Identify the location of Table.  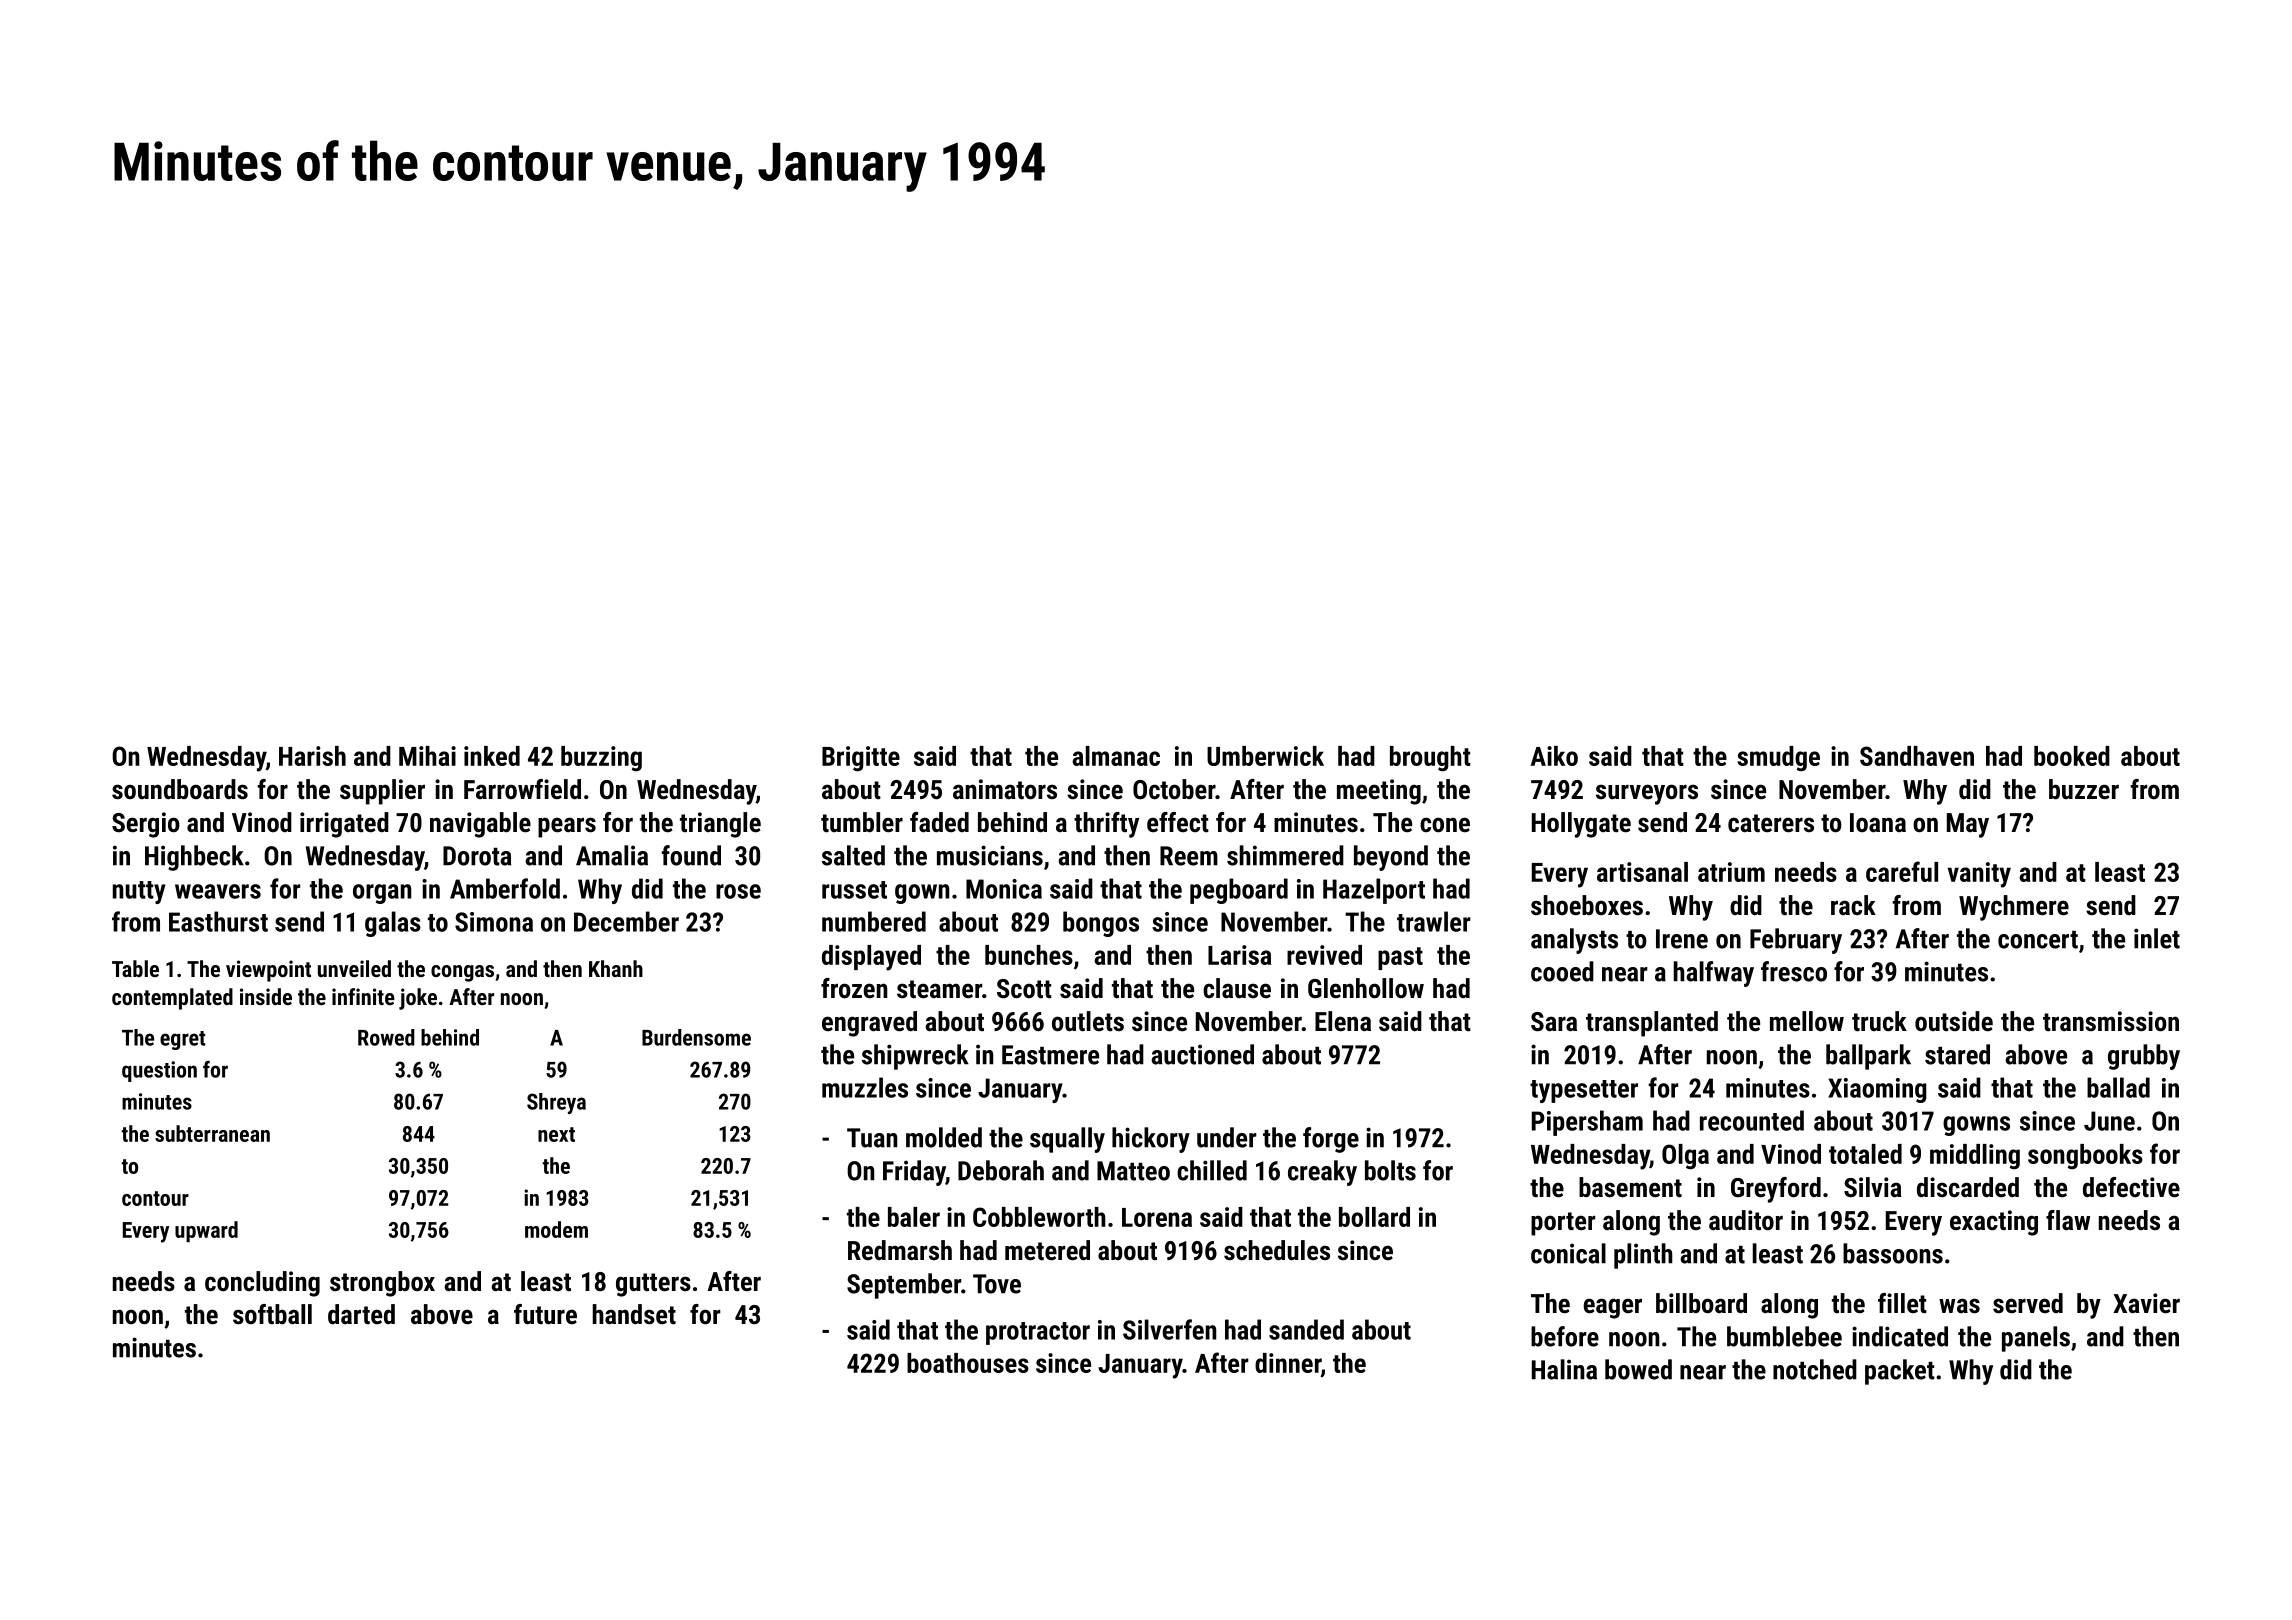
(135, 968).
